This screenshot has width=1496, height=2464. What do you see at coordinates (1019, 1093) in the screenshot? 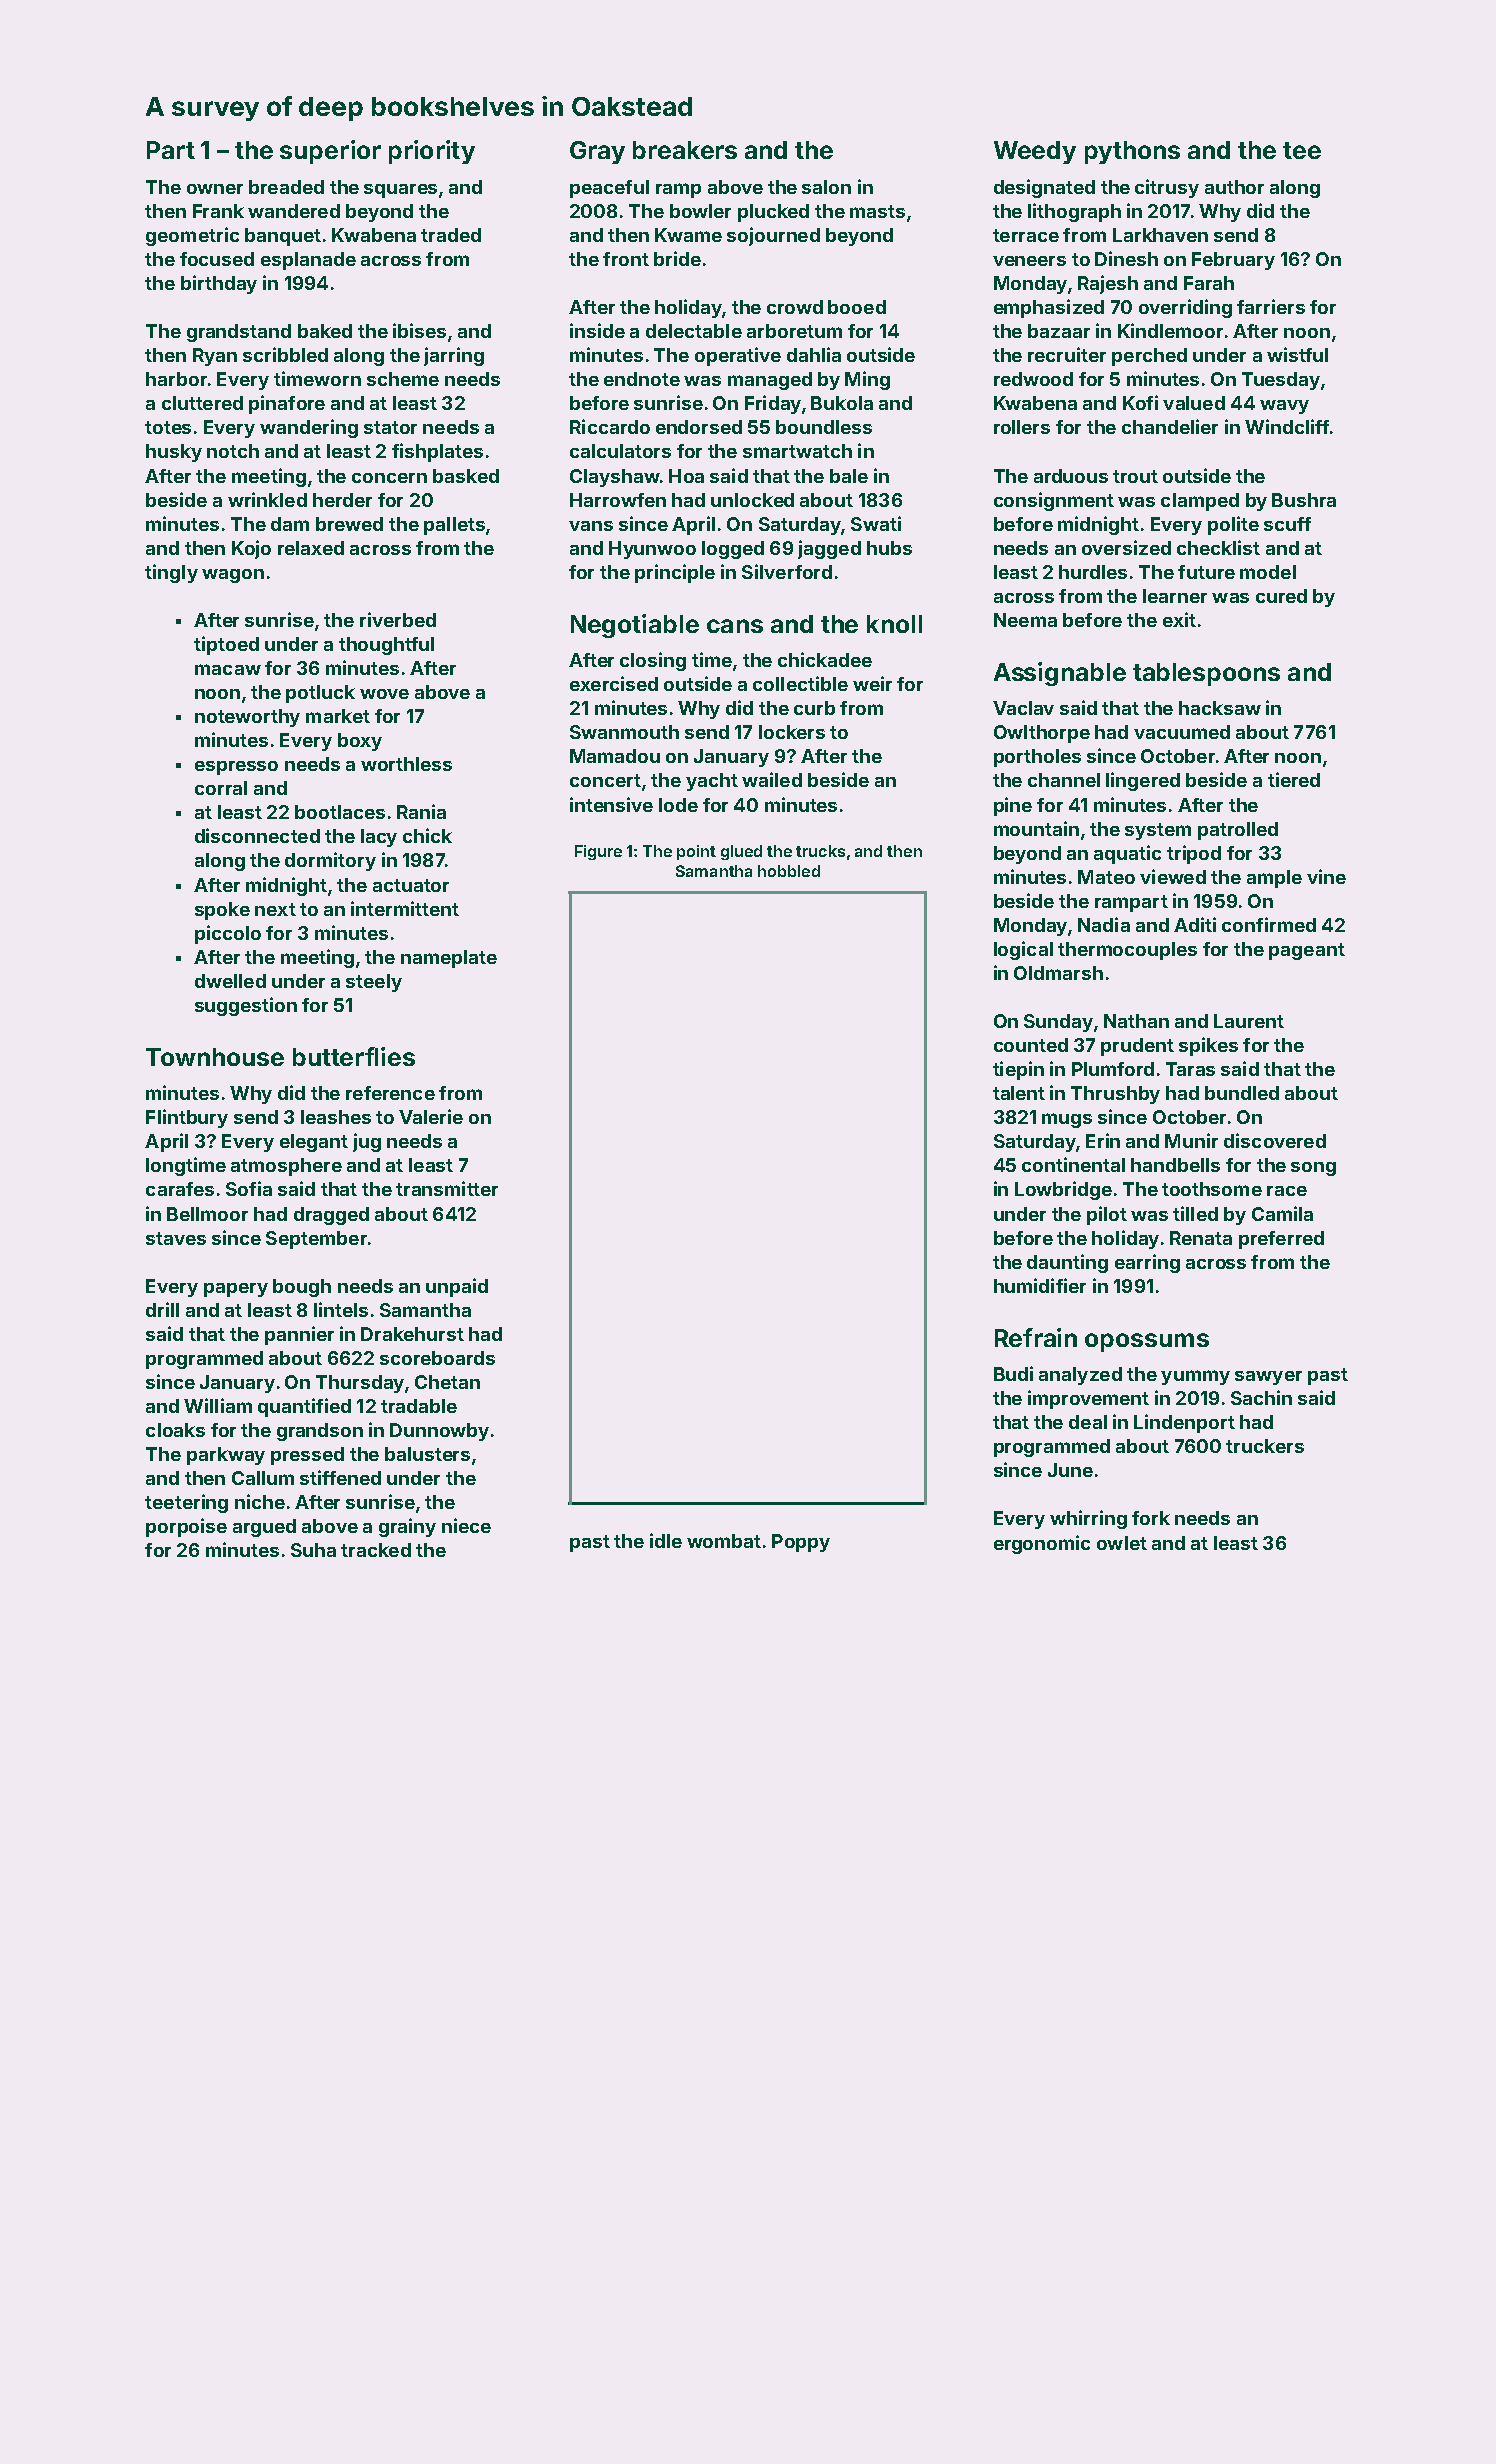
I see `talent` at bounding box center [1019, 1093].
